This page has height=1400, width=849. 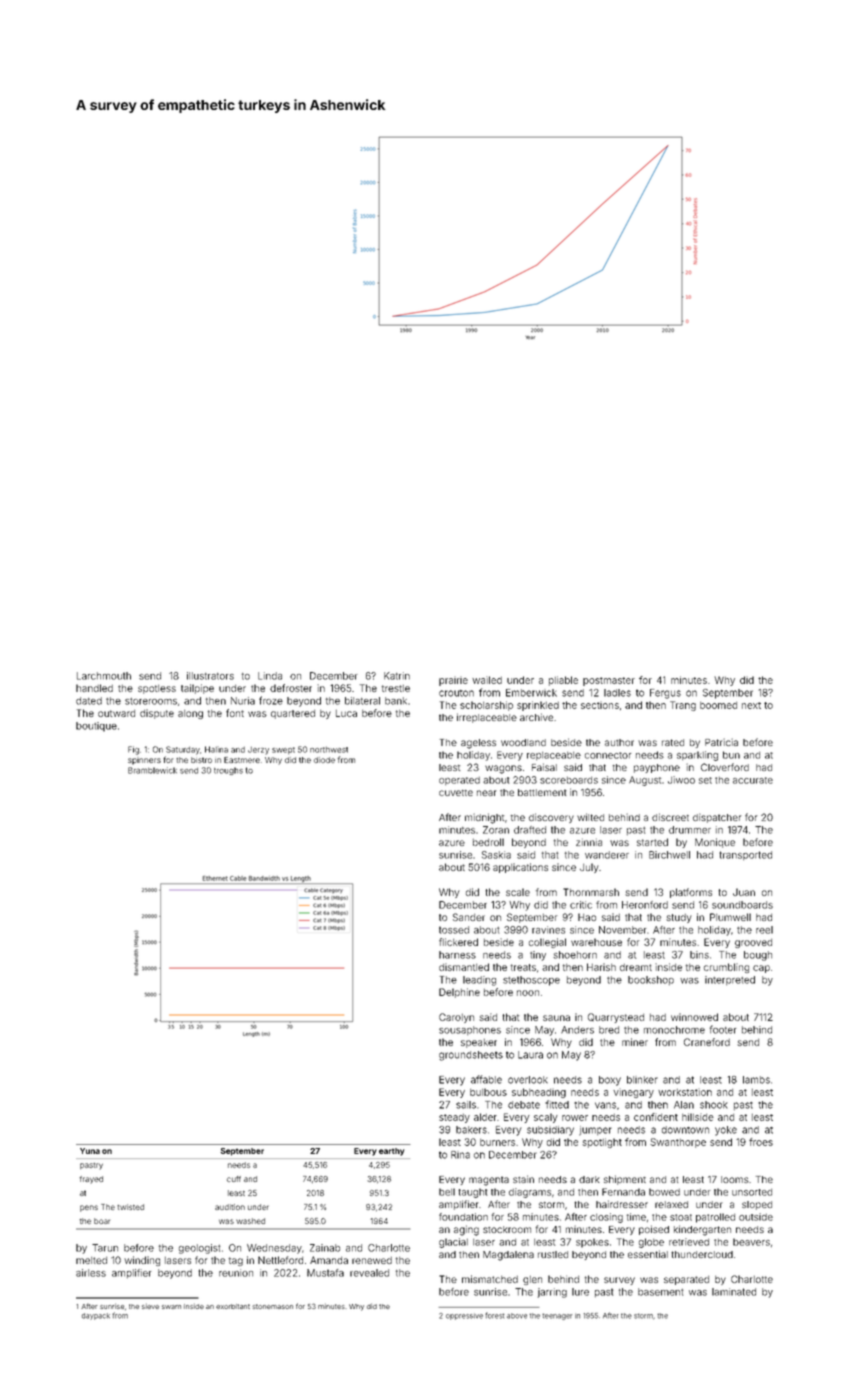 What do you see at coordinates (325, 1248) in the page?
I see `Zainab` at bounding box center [325, 1248].
